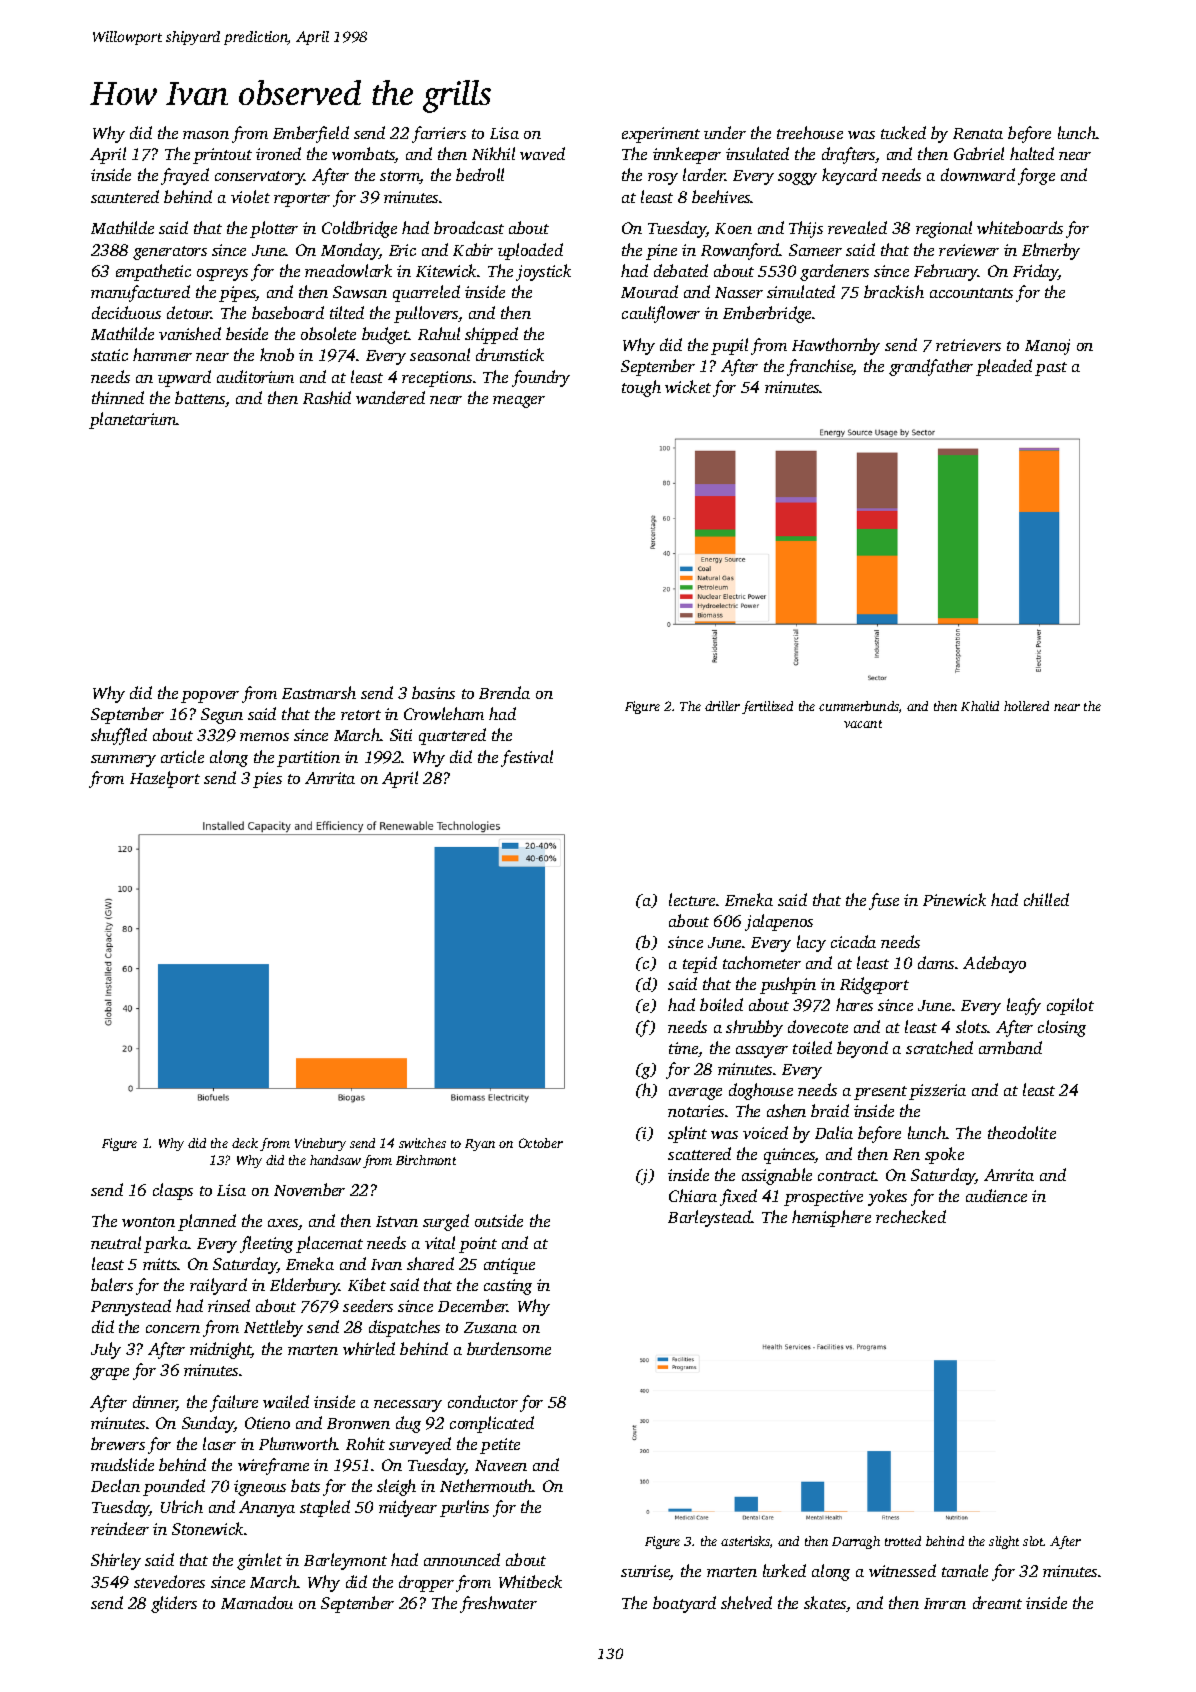 The width and height of the document is (1196, 1692). What do you see at coordinates (500, 1446) in the document?
I see `petite` at bounding box center [500, 1446].
